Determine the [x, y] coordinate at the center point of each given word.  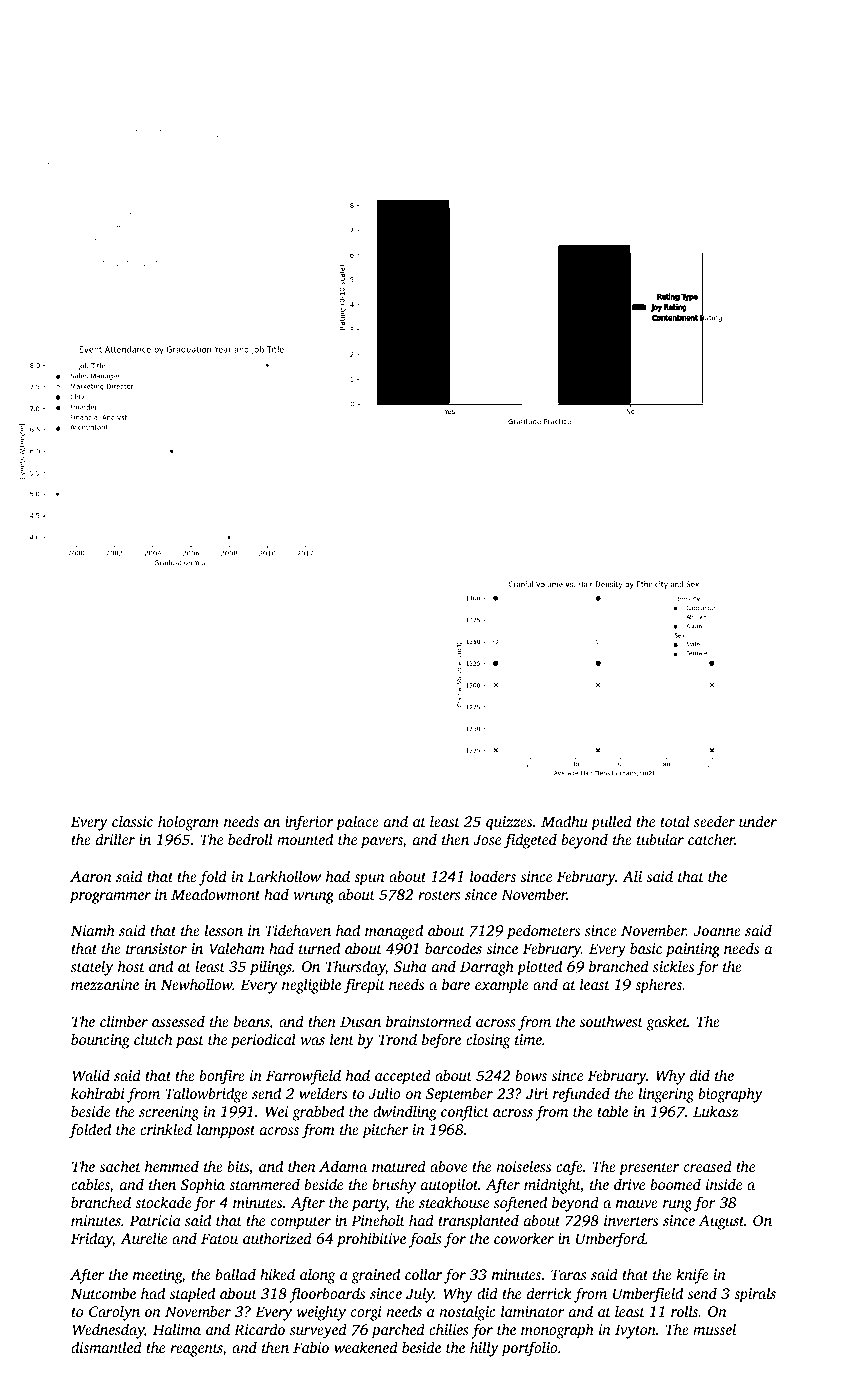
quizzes [509, 823]
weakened [366, 1347]
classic [132, 821]
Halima [177, 1329]
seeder [714, 821]
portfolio [529, 1349]
